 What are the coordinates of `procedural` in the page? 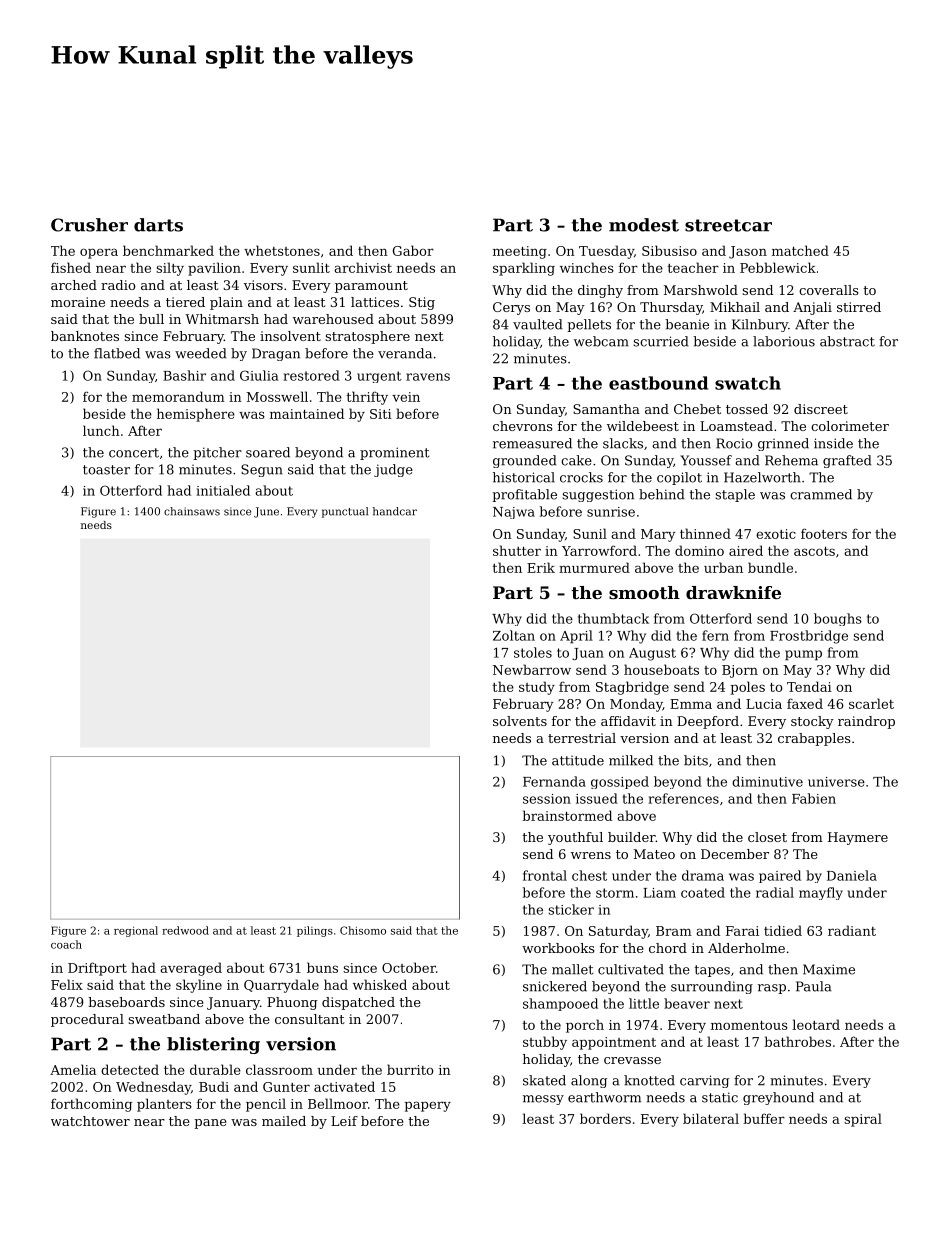 It's located at (87, 1020).
